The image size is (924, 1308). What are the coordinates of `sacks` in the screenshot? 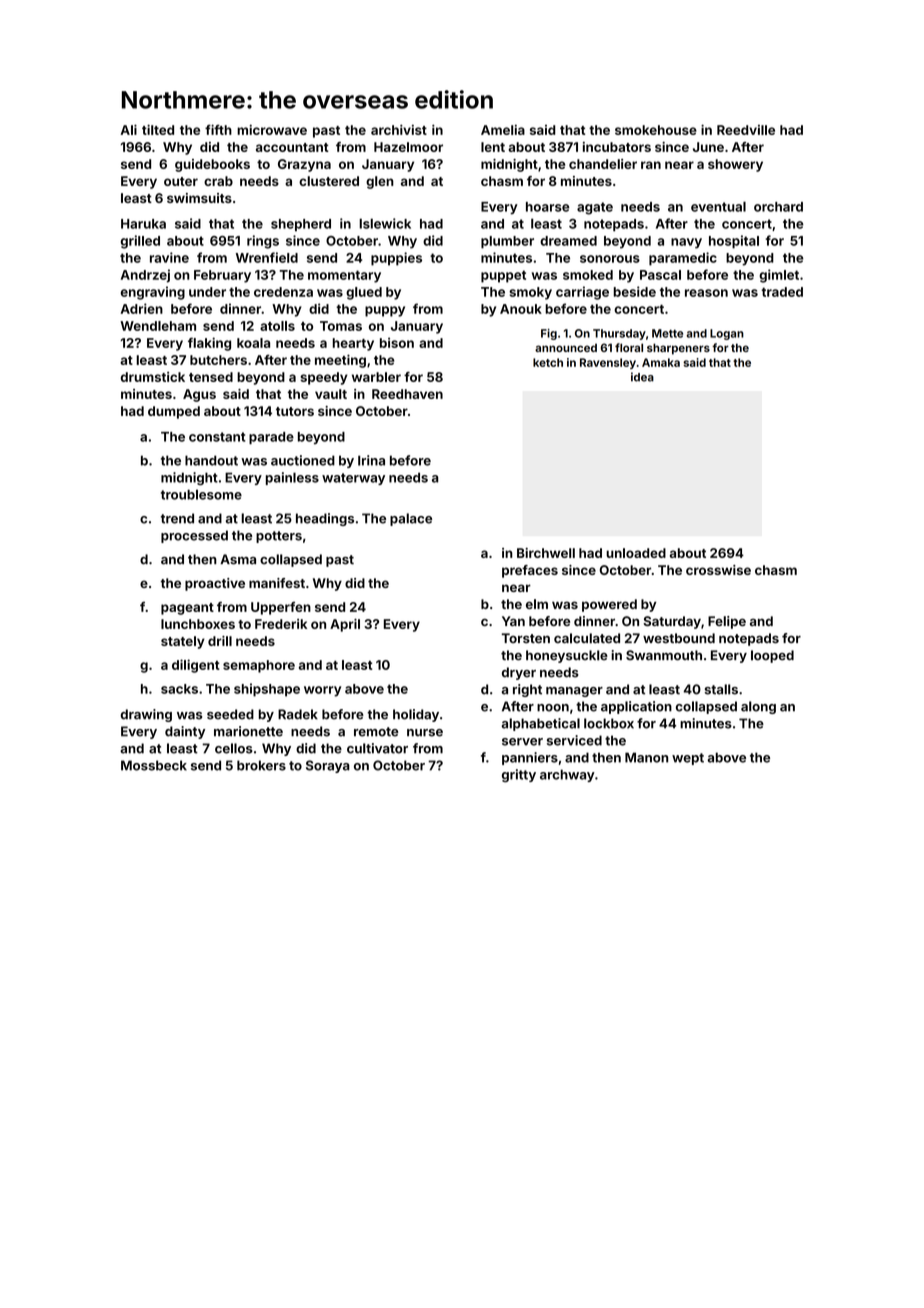 It's located at (179, 689).
